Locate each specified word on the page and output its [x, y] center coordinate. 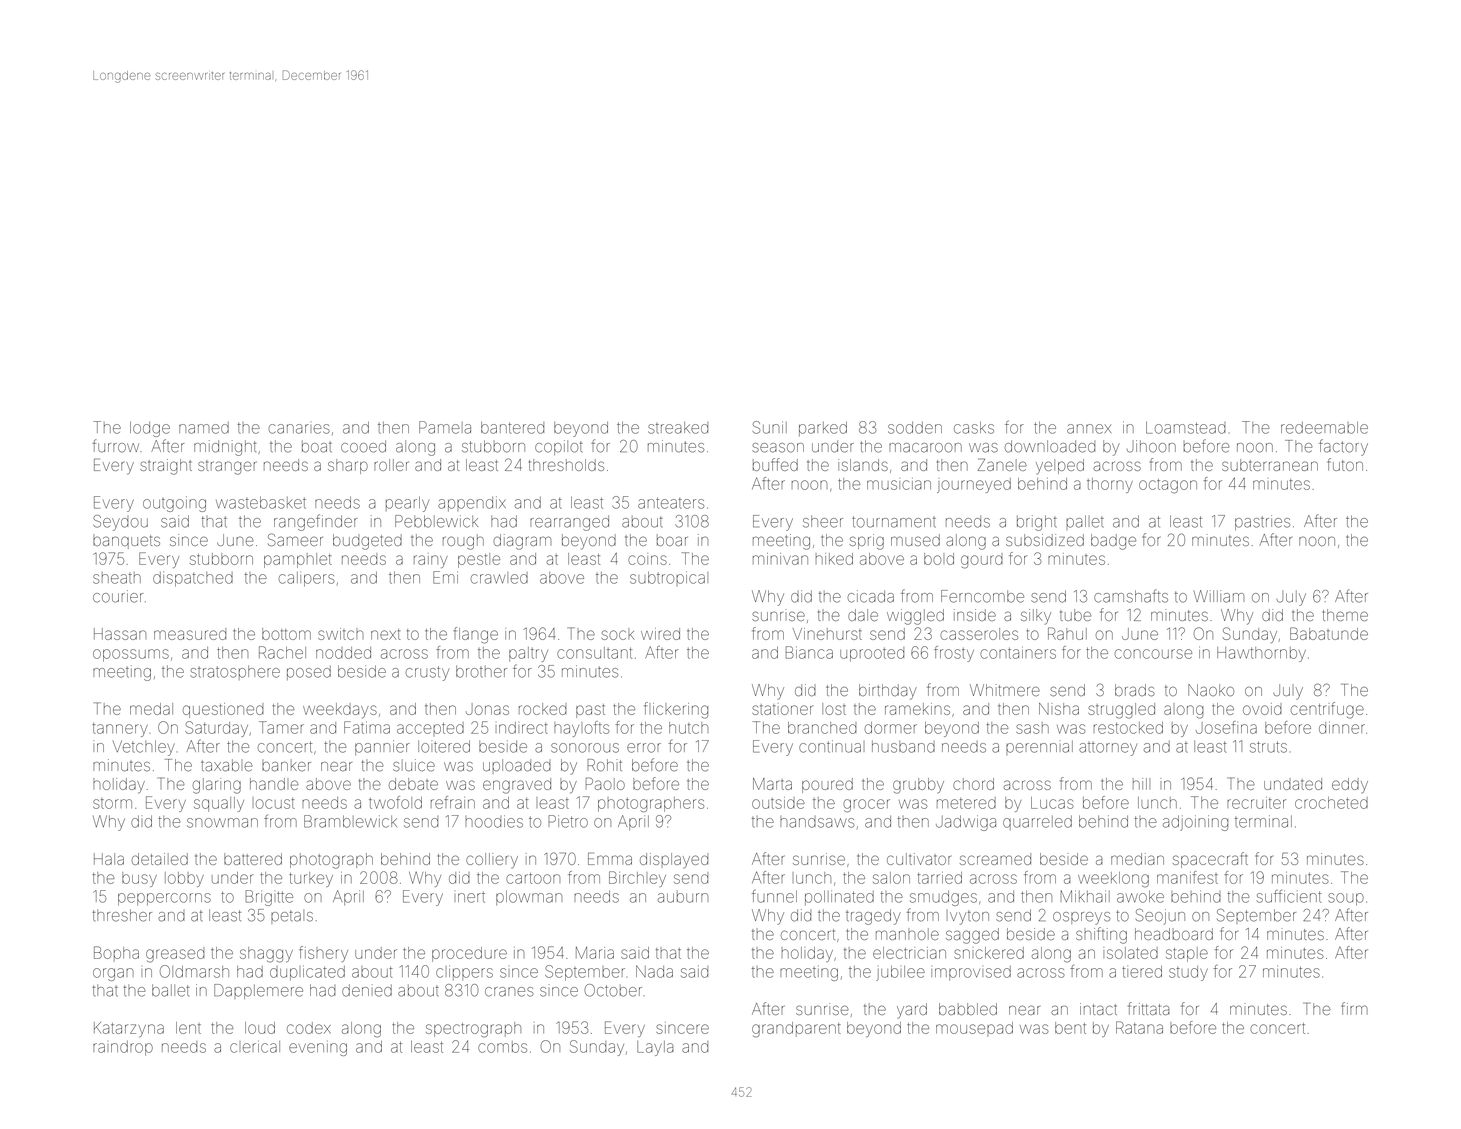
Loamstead [1186, 427]
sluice [414, 765]
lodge [150, 429]
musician [899, 484]
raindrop [123, 1048]
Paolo [605, 783]
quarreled [1037, 822]
